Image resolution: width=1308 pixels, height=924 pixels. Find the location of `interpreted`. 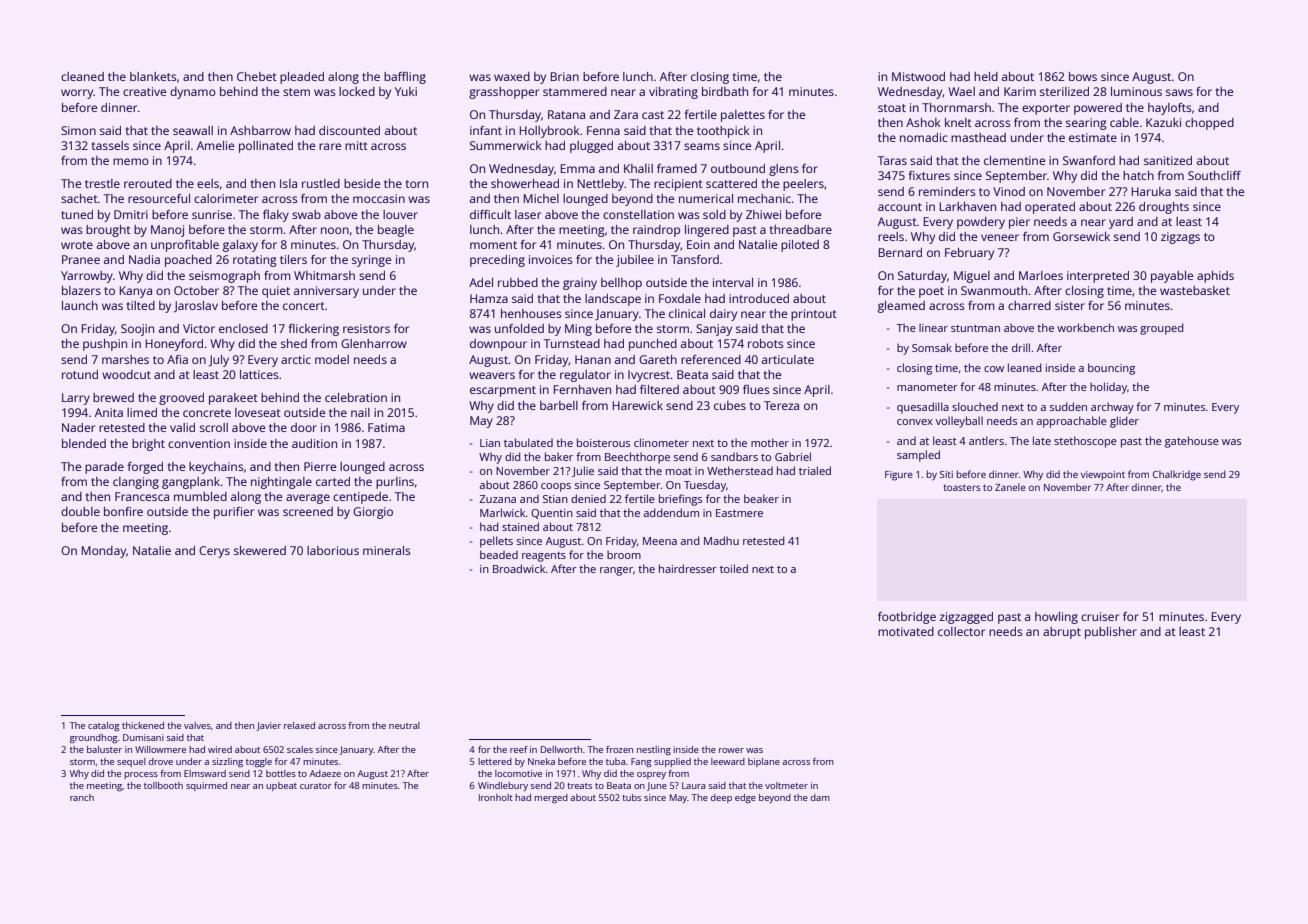

interpreted is located at coordinates (1098, 277).
